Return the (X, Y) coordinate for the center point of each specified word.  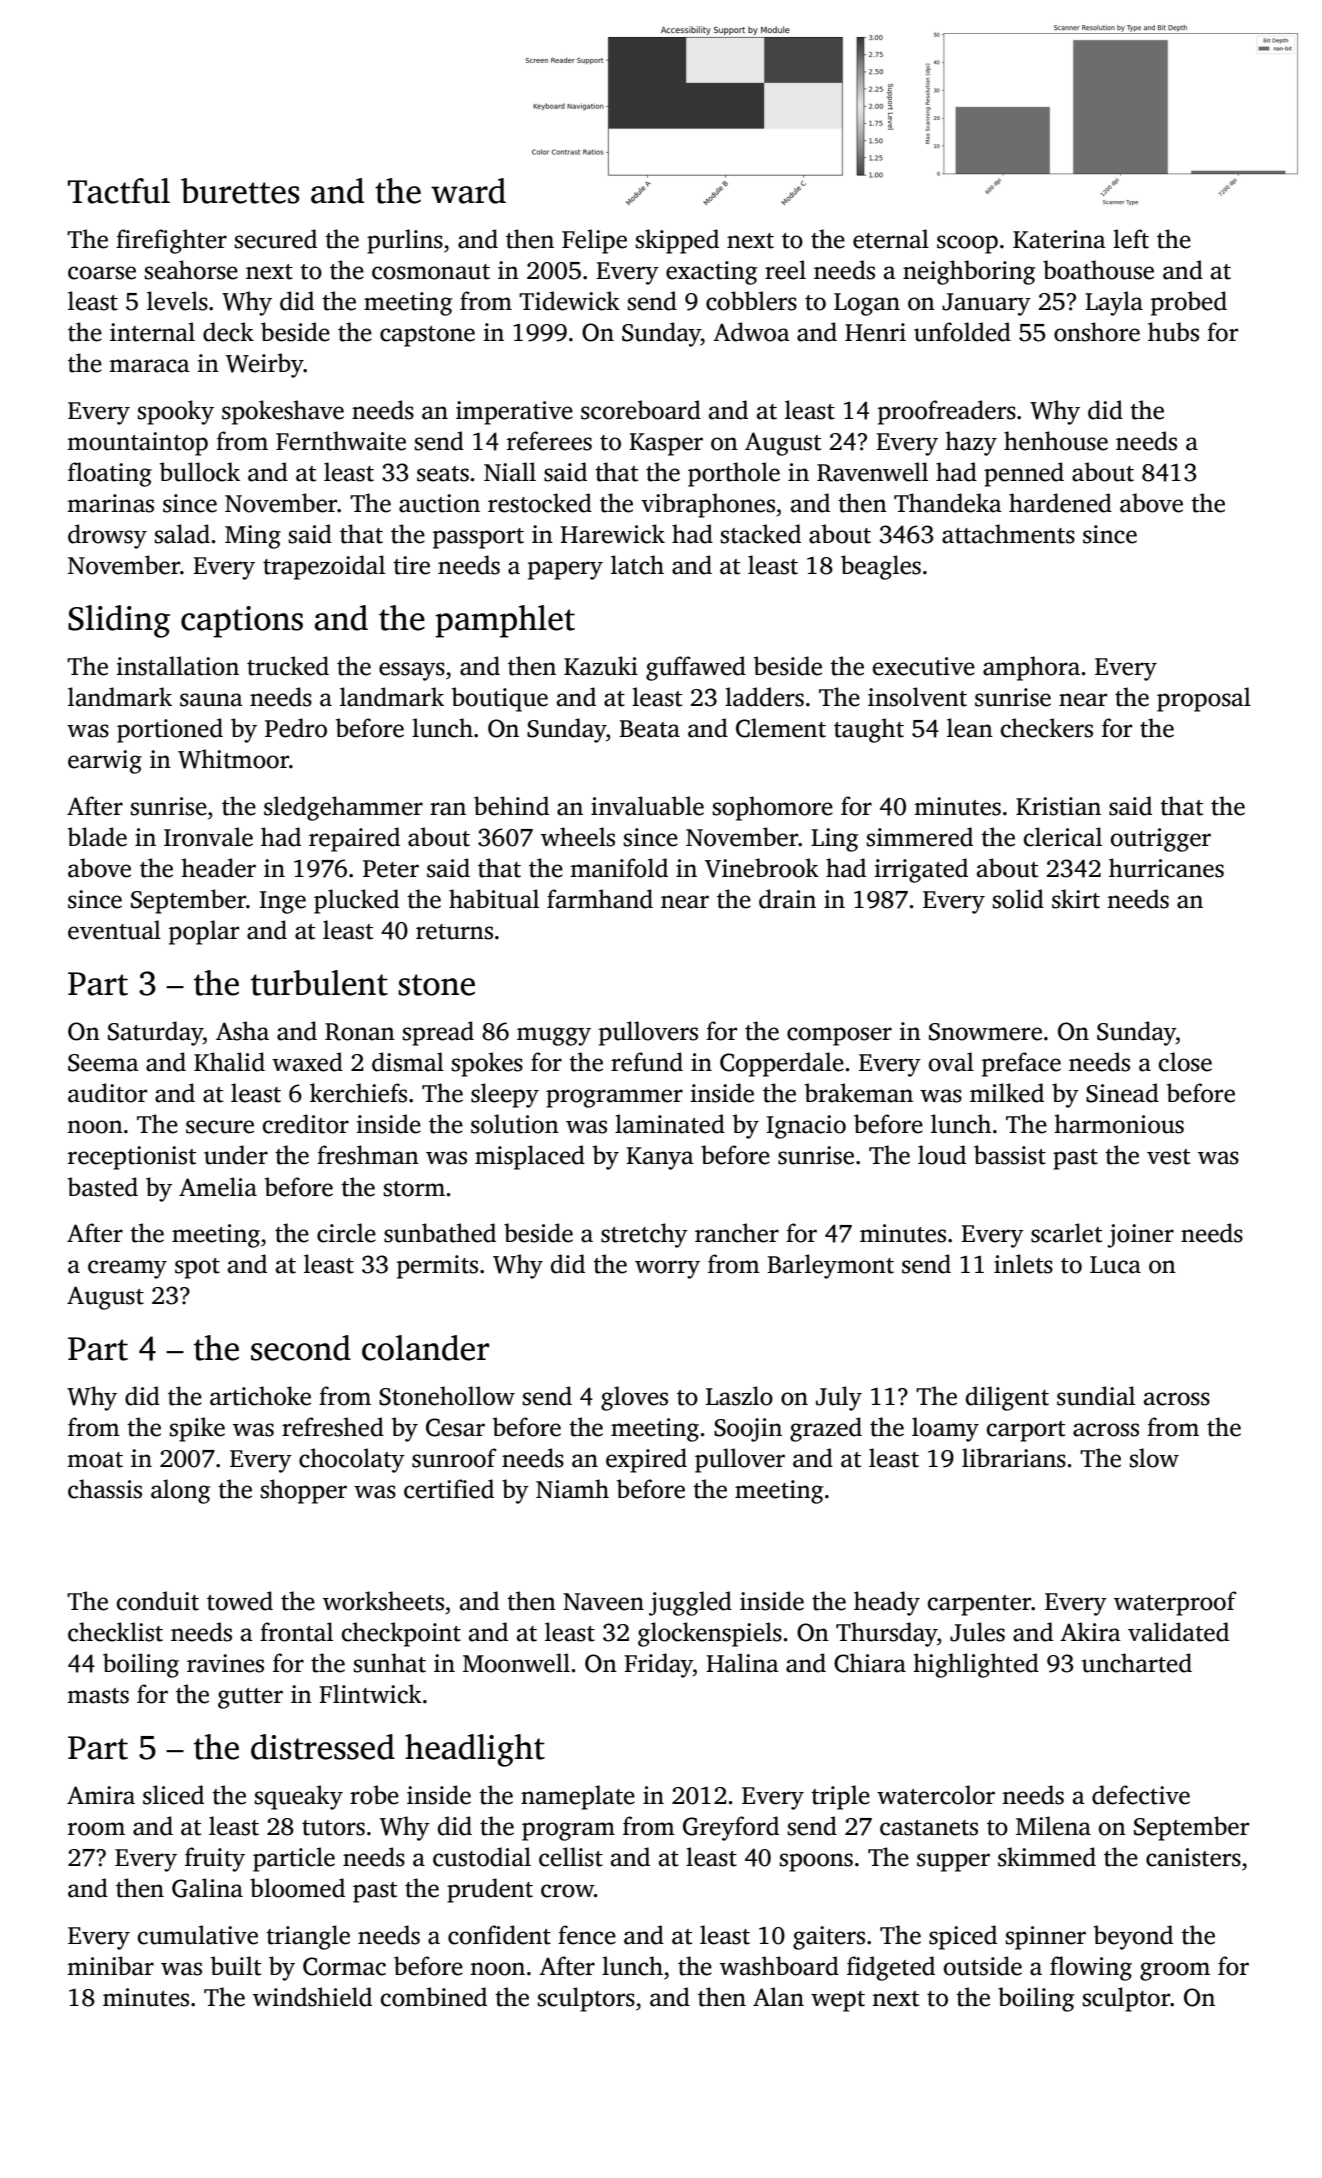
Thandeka (948, 503)
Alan (778, 1997)
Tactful (119, 191)
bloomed (297, 1888)
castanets (929, 1828)
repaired (354, 839)
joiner (1140, 1236)
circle (346, 1233)
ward (468, 191)
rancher (737, 1233)
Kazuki (601, 666)
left (1131, 239)
